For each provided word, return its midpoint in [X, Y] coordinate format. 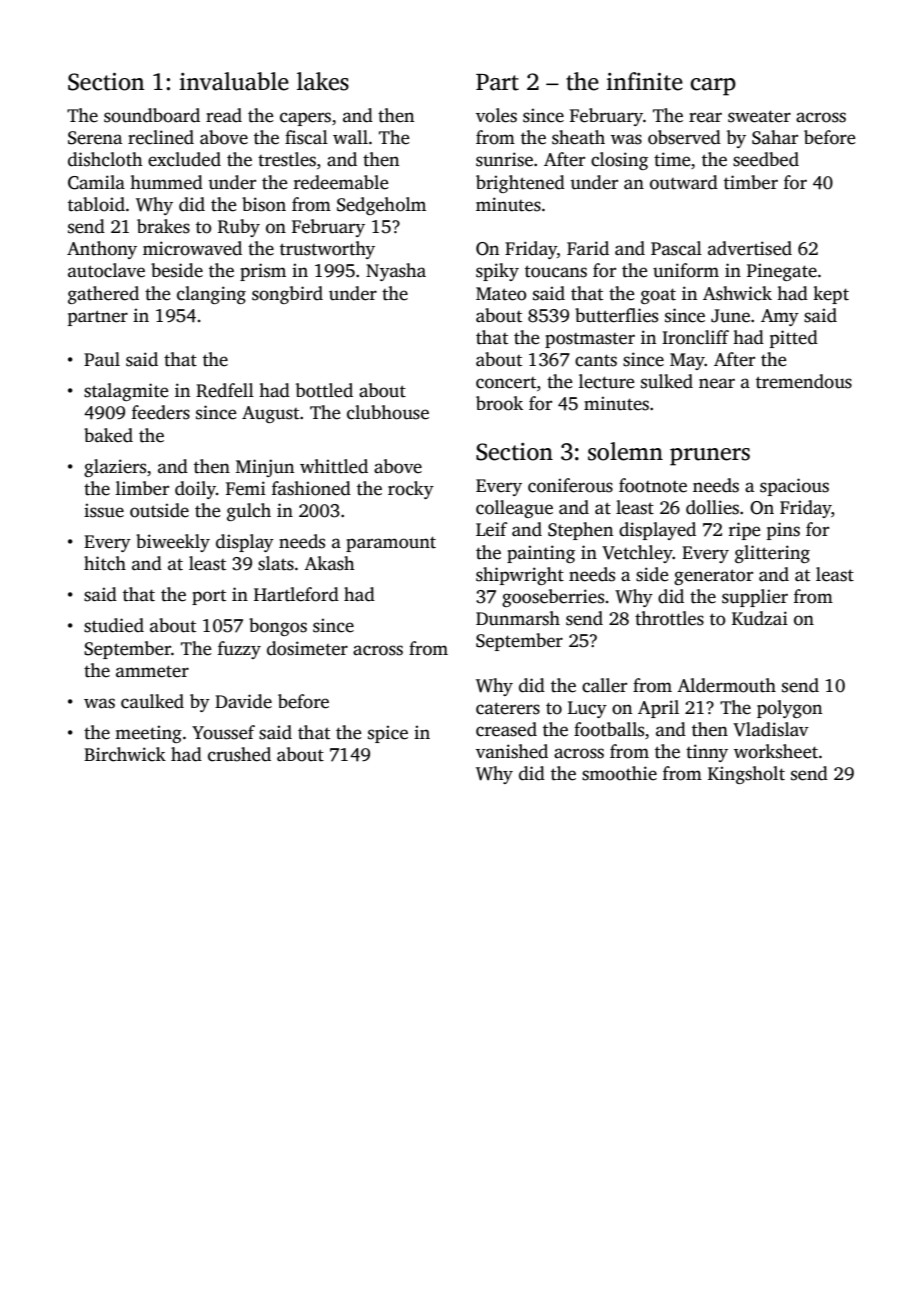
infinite [644, 81]
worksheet [776, 751]
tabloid [96, 204]
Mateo [501, 294]
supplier [755, 598]
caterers [508, 708]
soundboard [152, 115]
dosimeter [307, 648]
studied [114, 625]
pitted [794, 339]
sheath [578, 137]
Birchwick [125, 754]
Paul [102, 359]
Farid [588, 248]
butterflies [616, 315]
